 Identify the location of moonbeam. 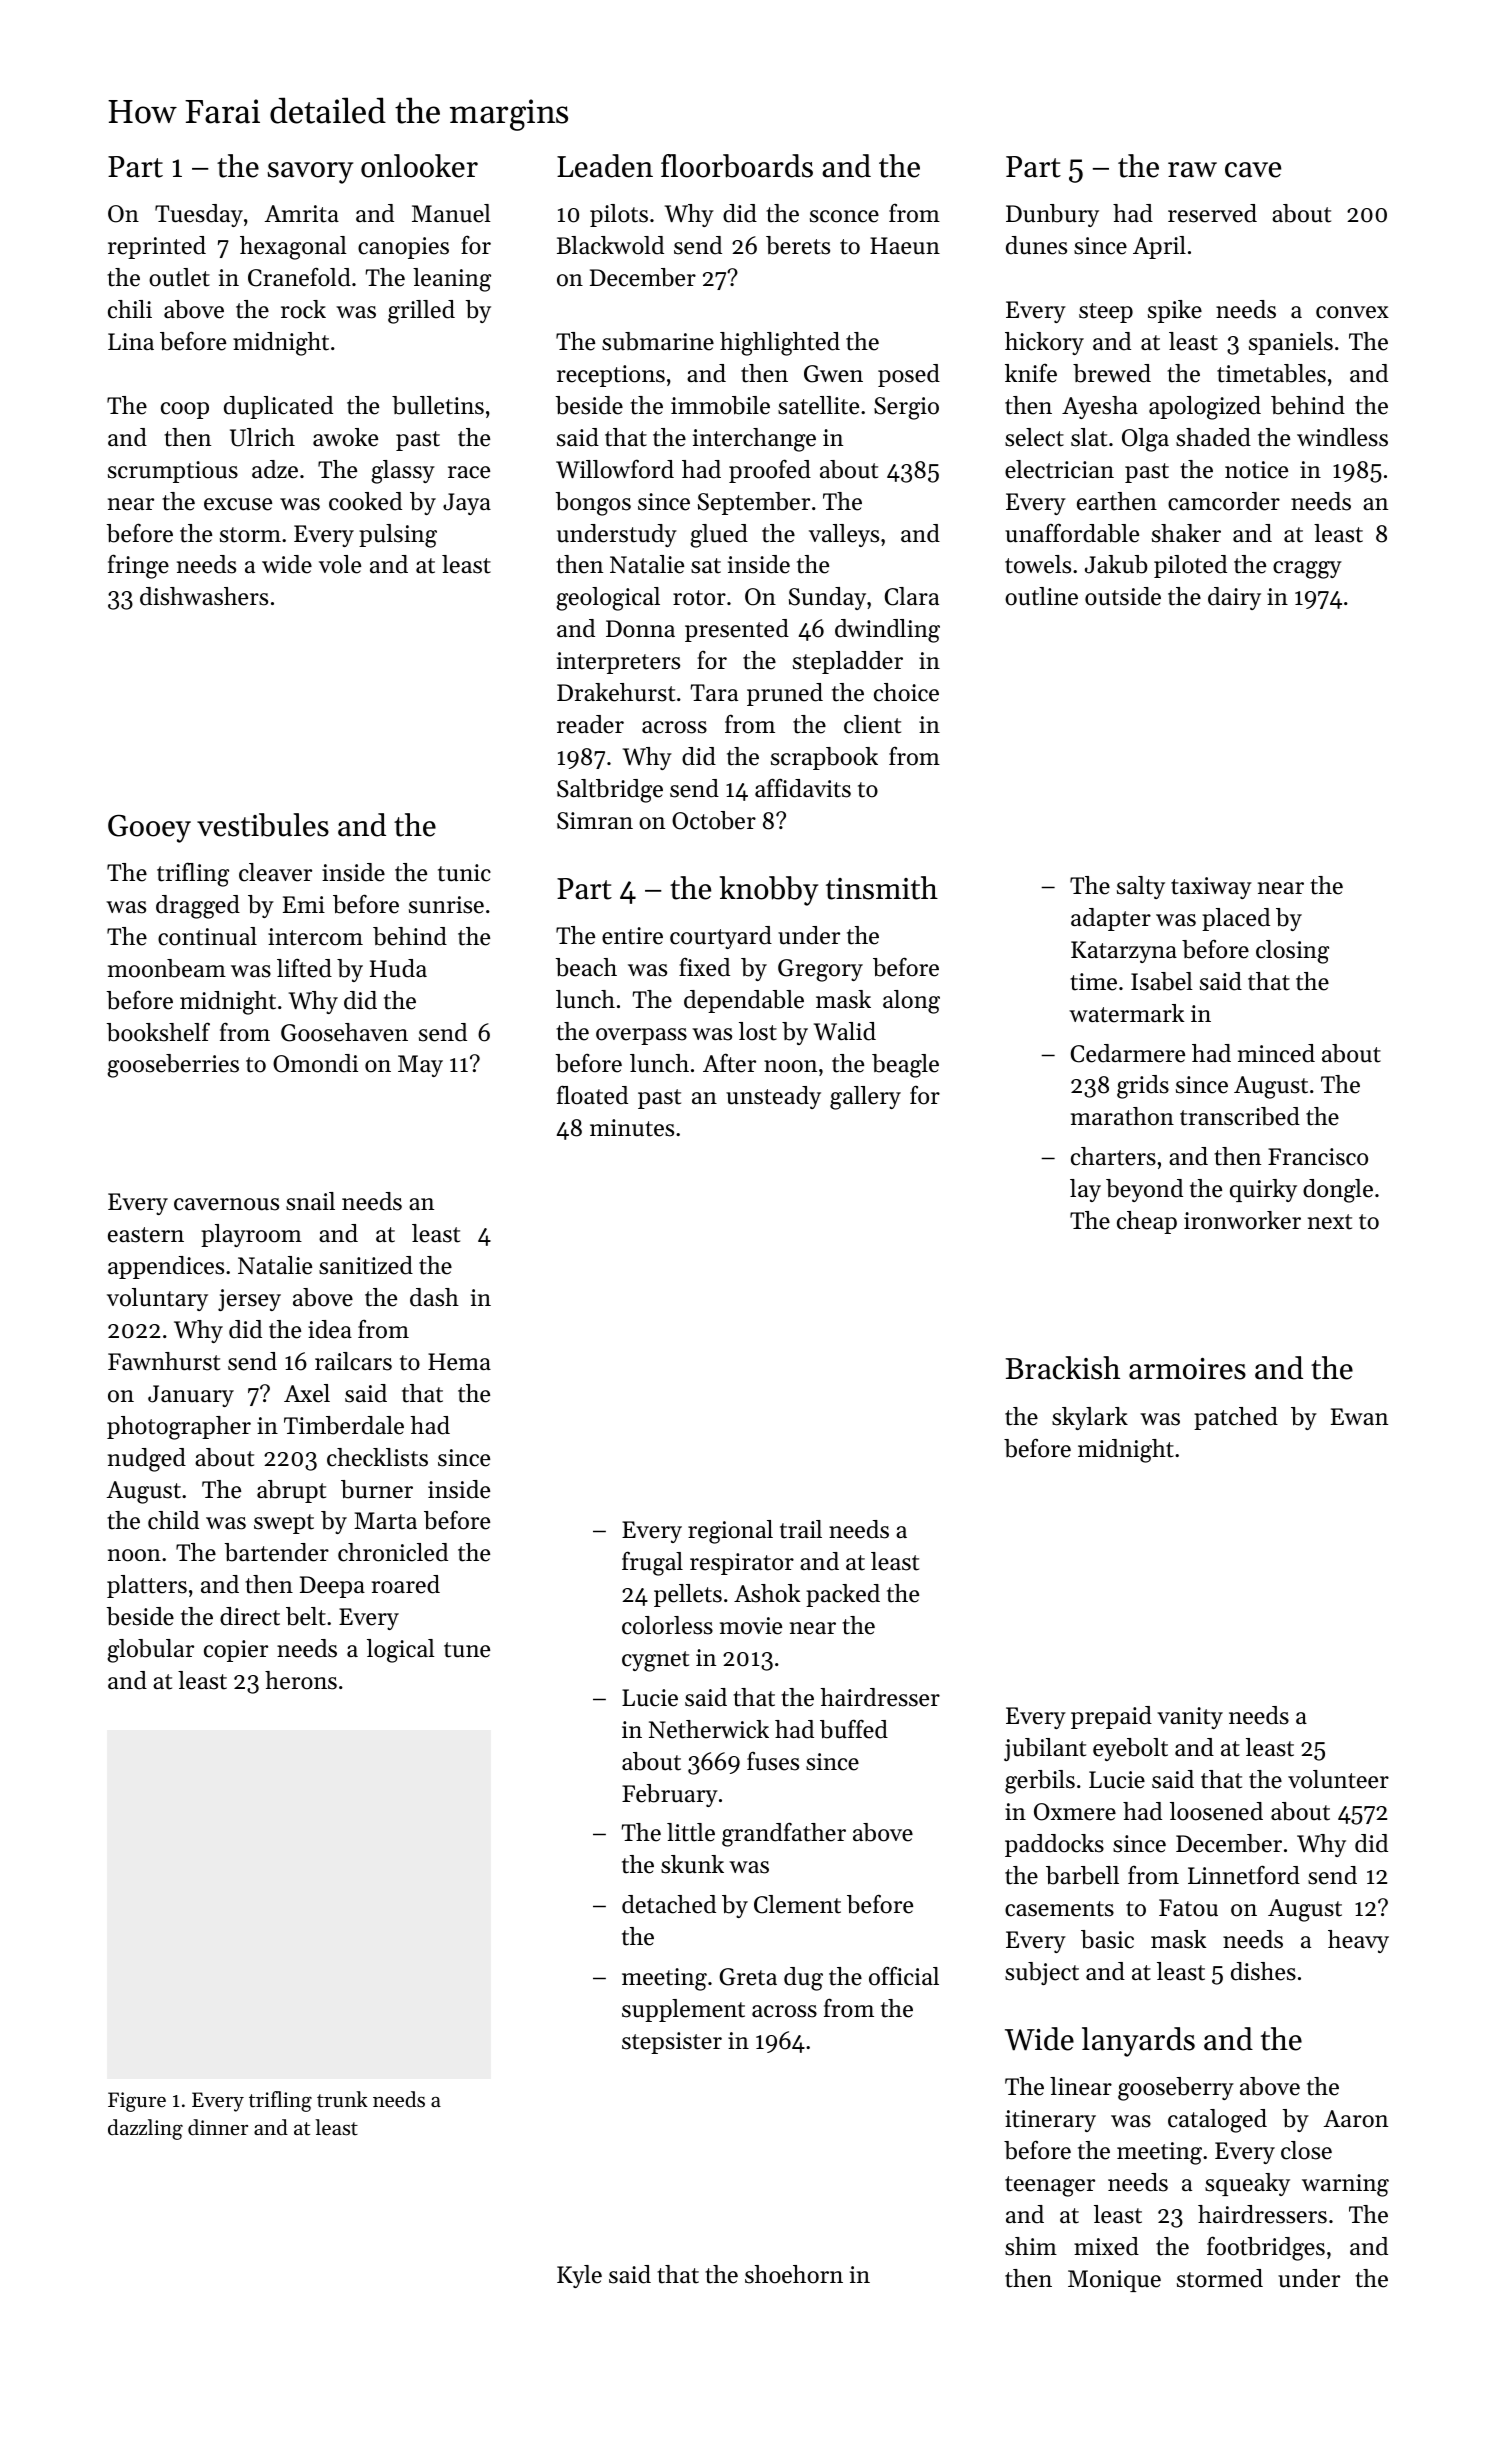
(167, 968).
